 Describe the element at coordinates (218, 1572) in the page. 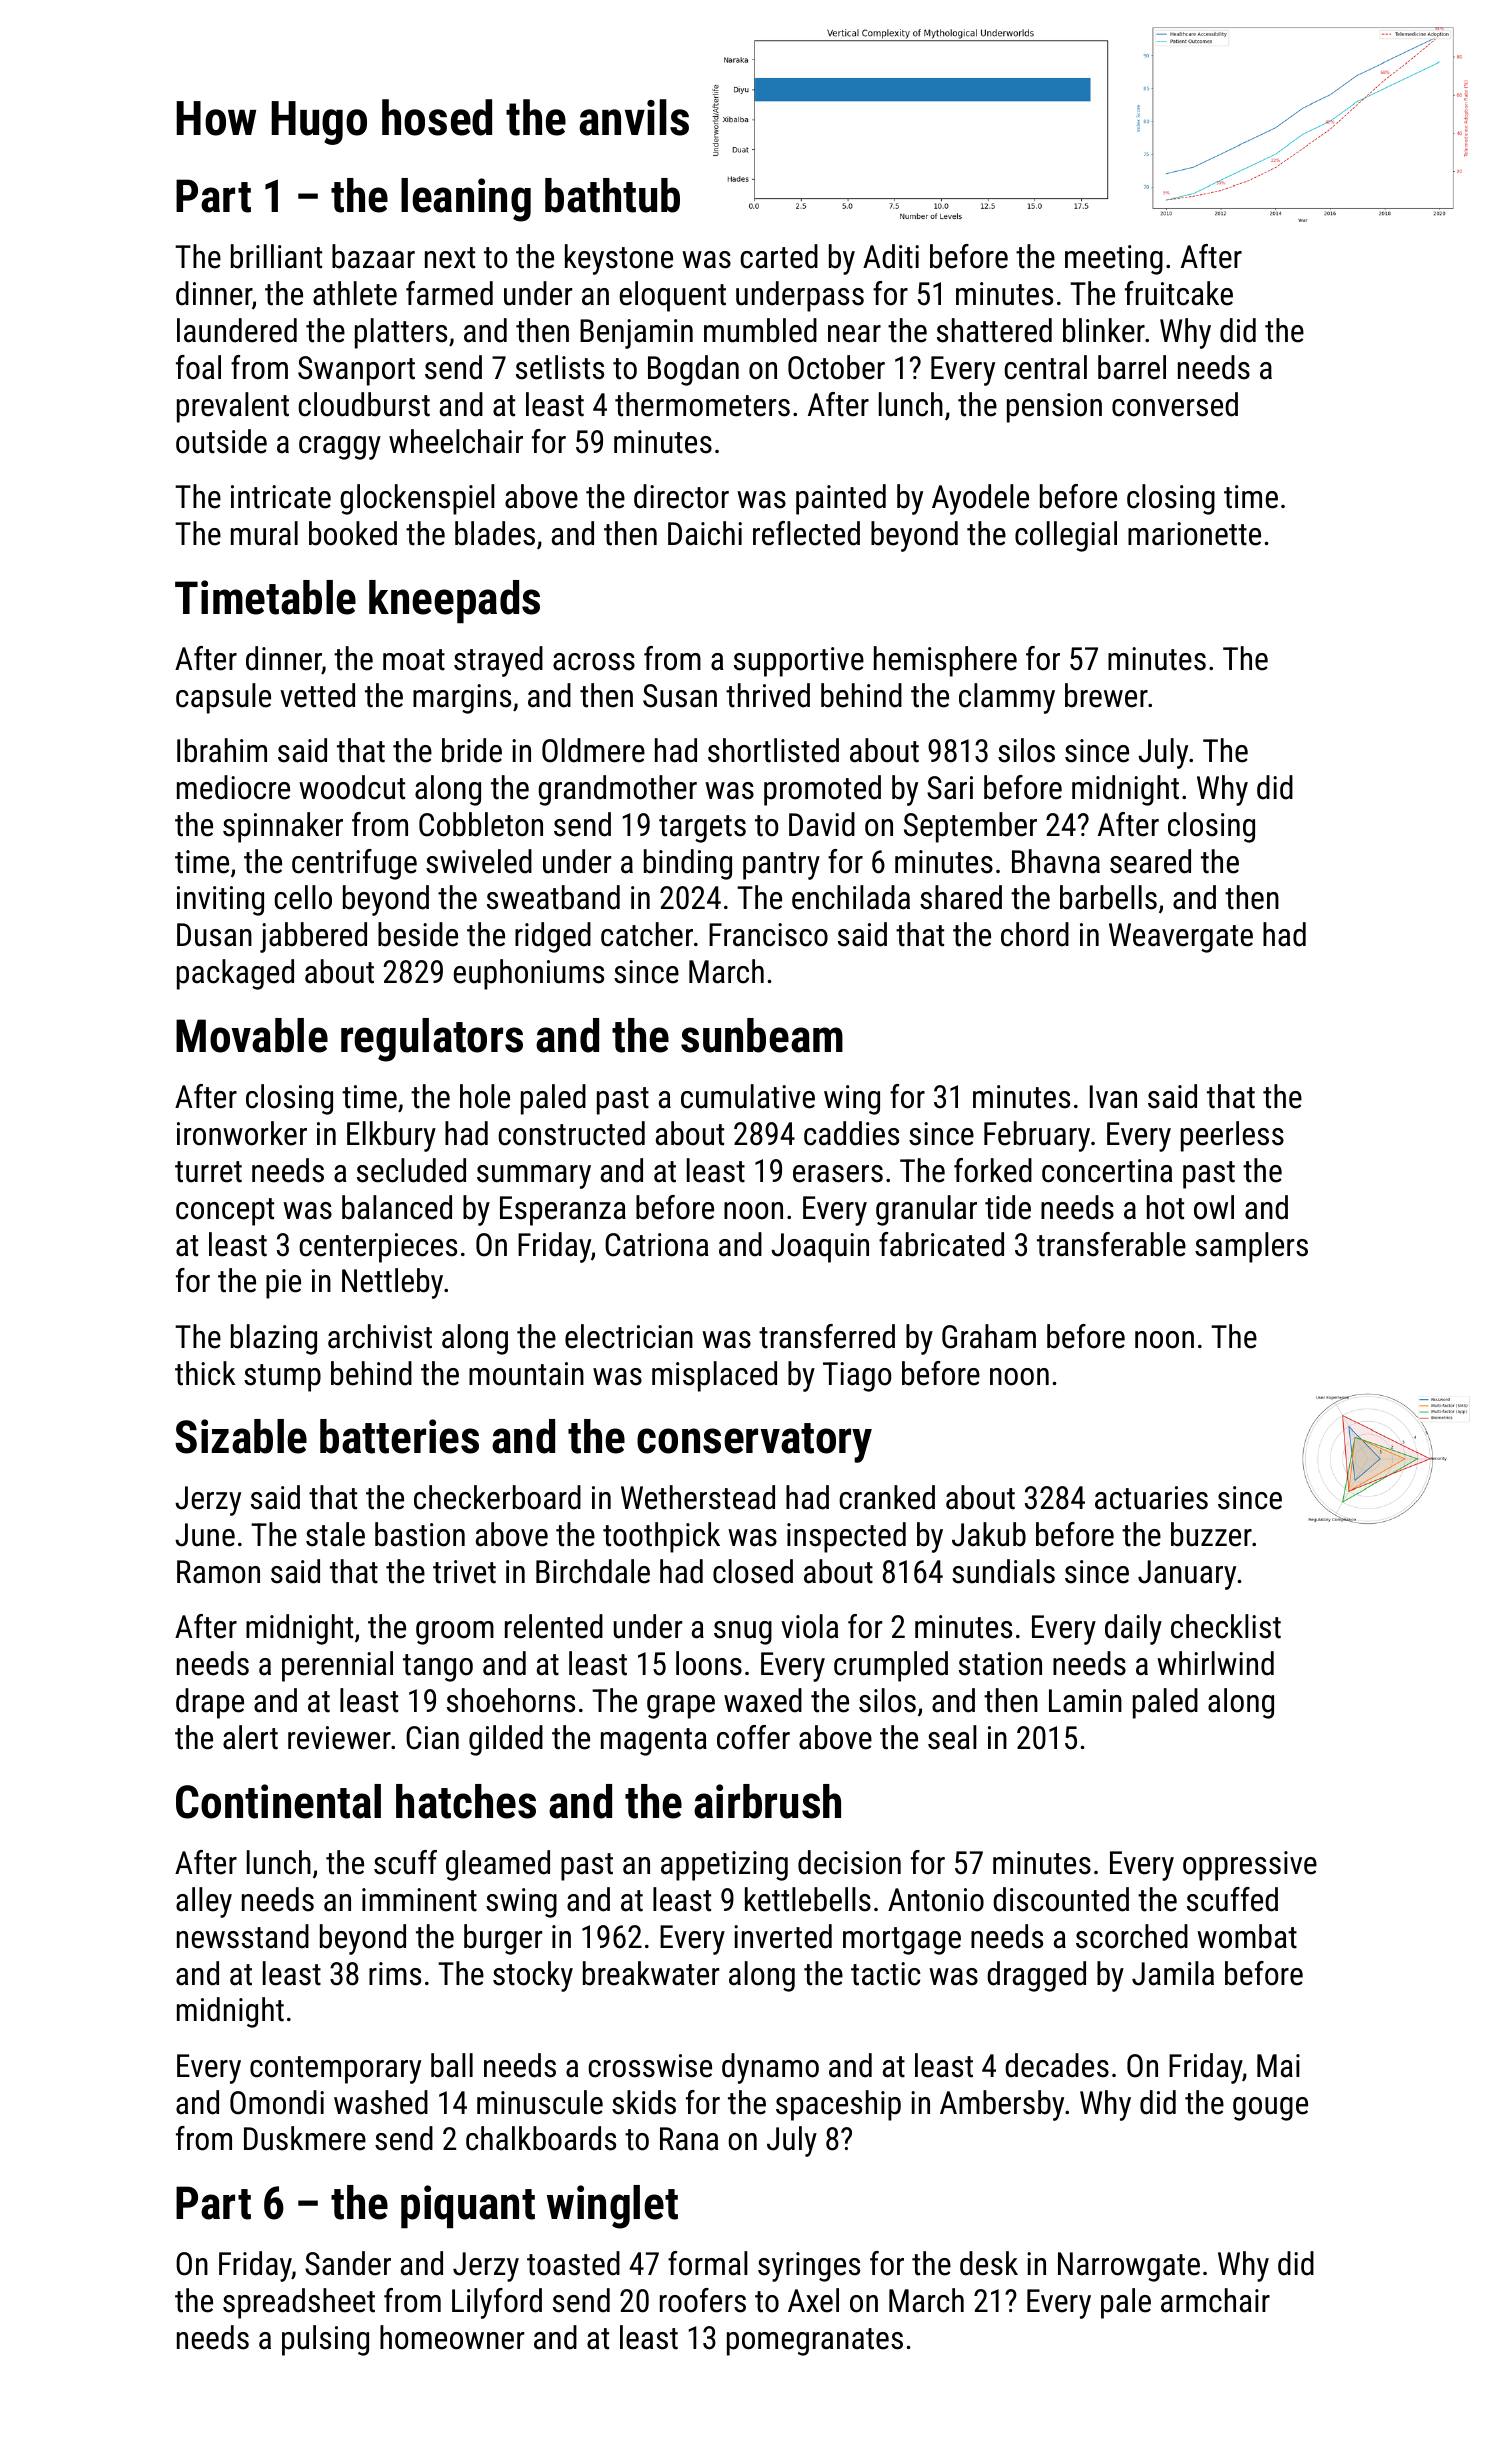

I see `Ramon` at that location.
